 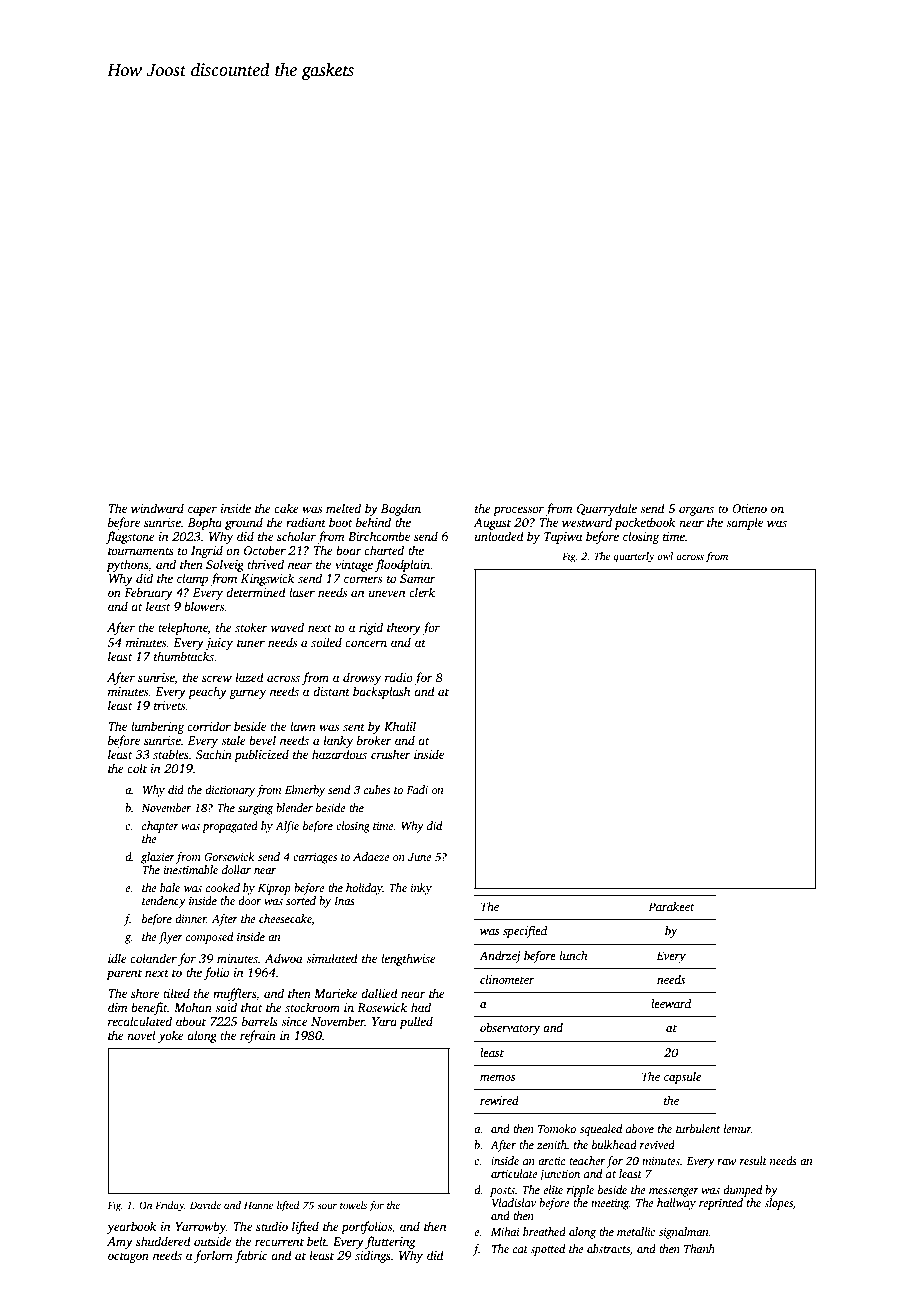 What do you see at coordinates (244, 523) in the page?
I see `ground` at bounding box center [244, 523].
